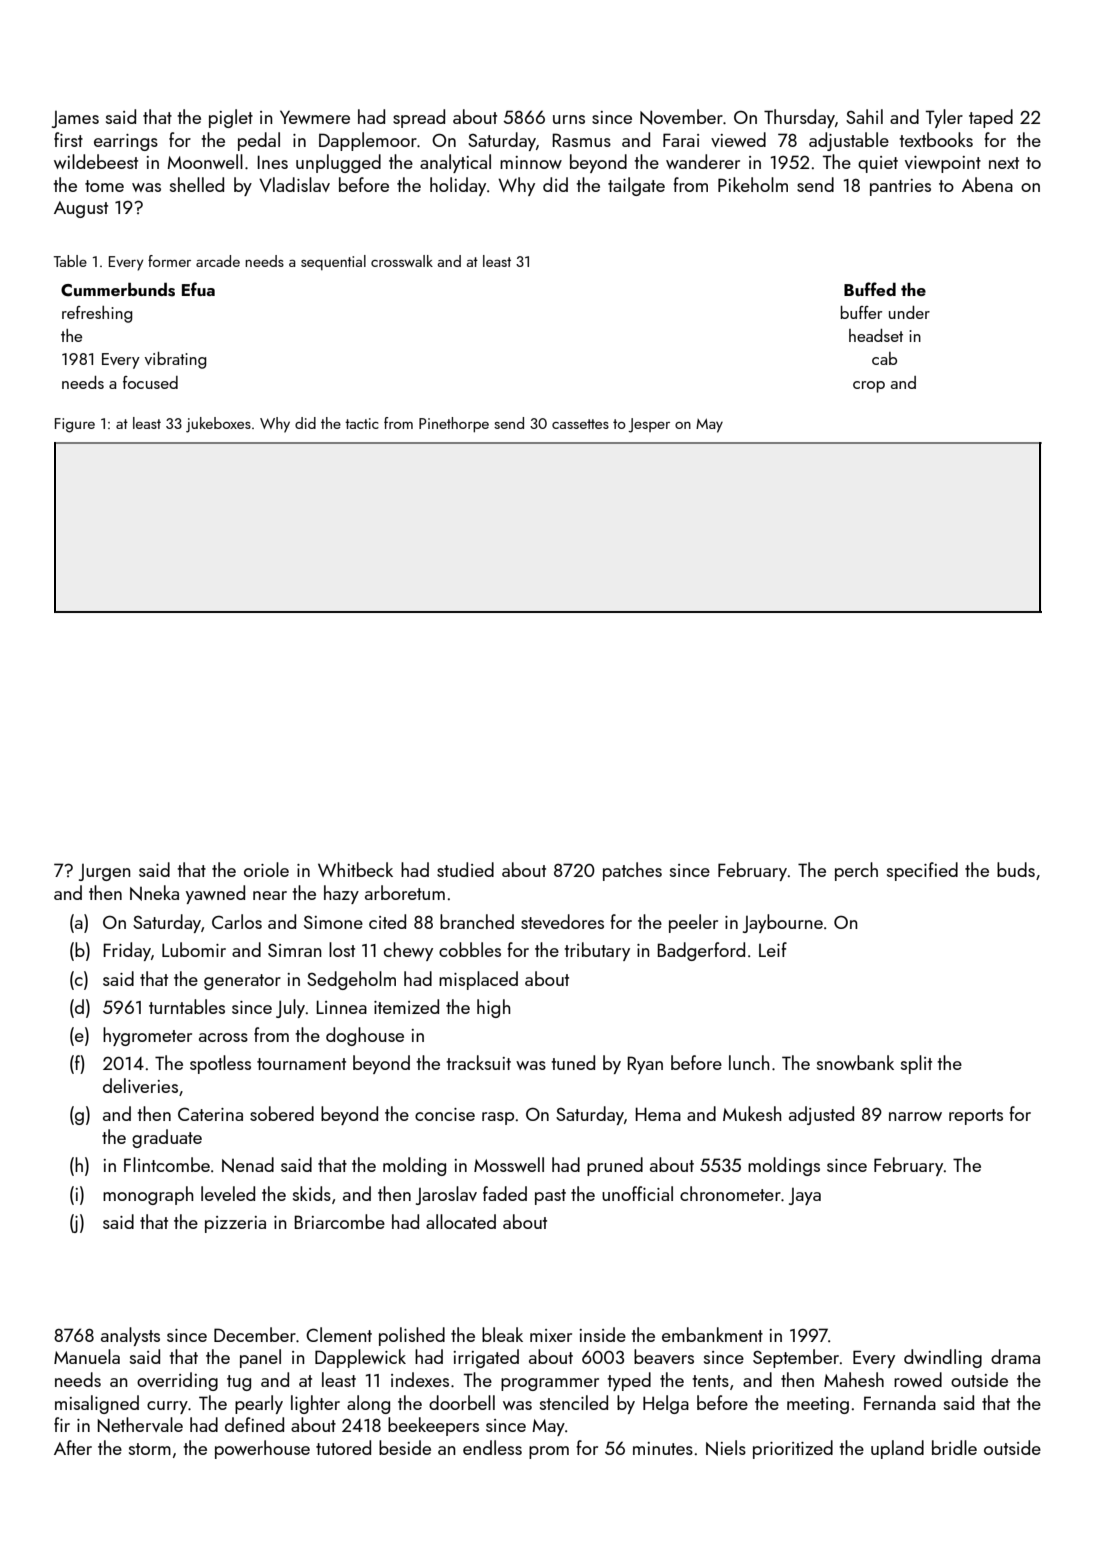 The height and width of the screenshot is (1549, 1095). Describe the element at coordinates (218, 425) in the screenshot. I see `jukeboxes` at that location.
